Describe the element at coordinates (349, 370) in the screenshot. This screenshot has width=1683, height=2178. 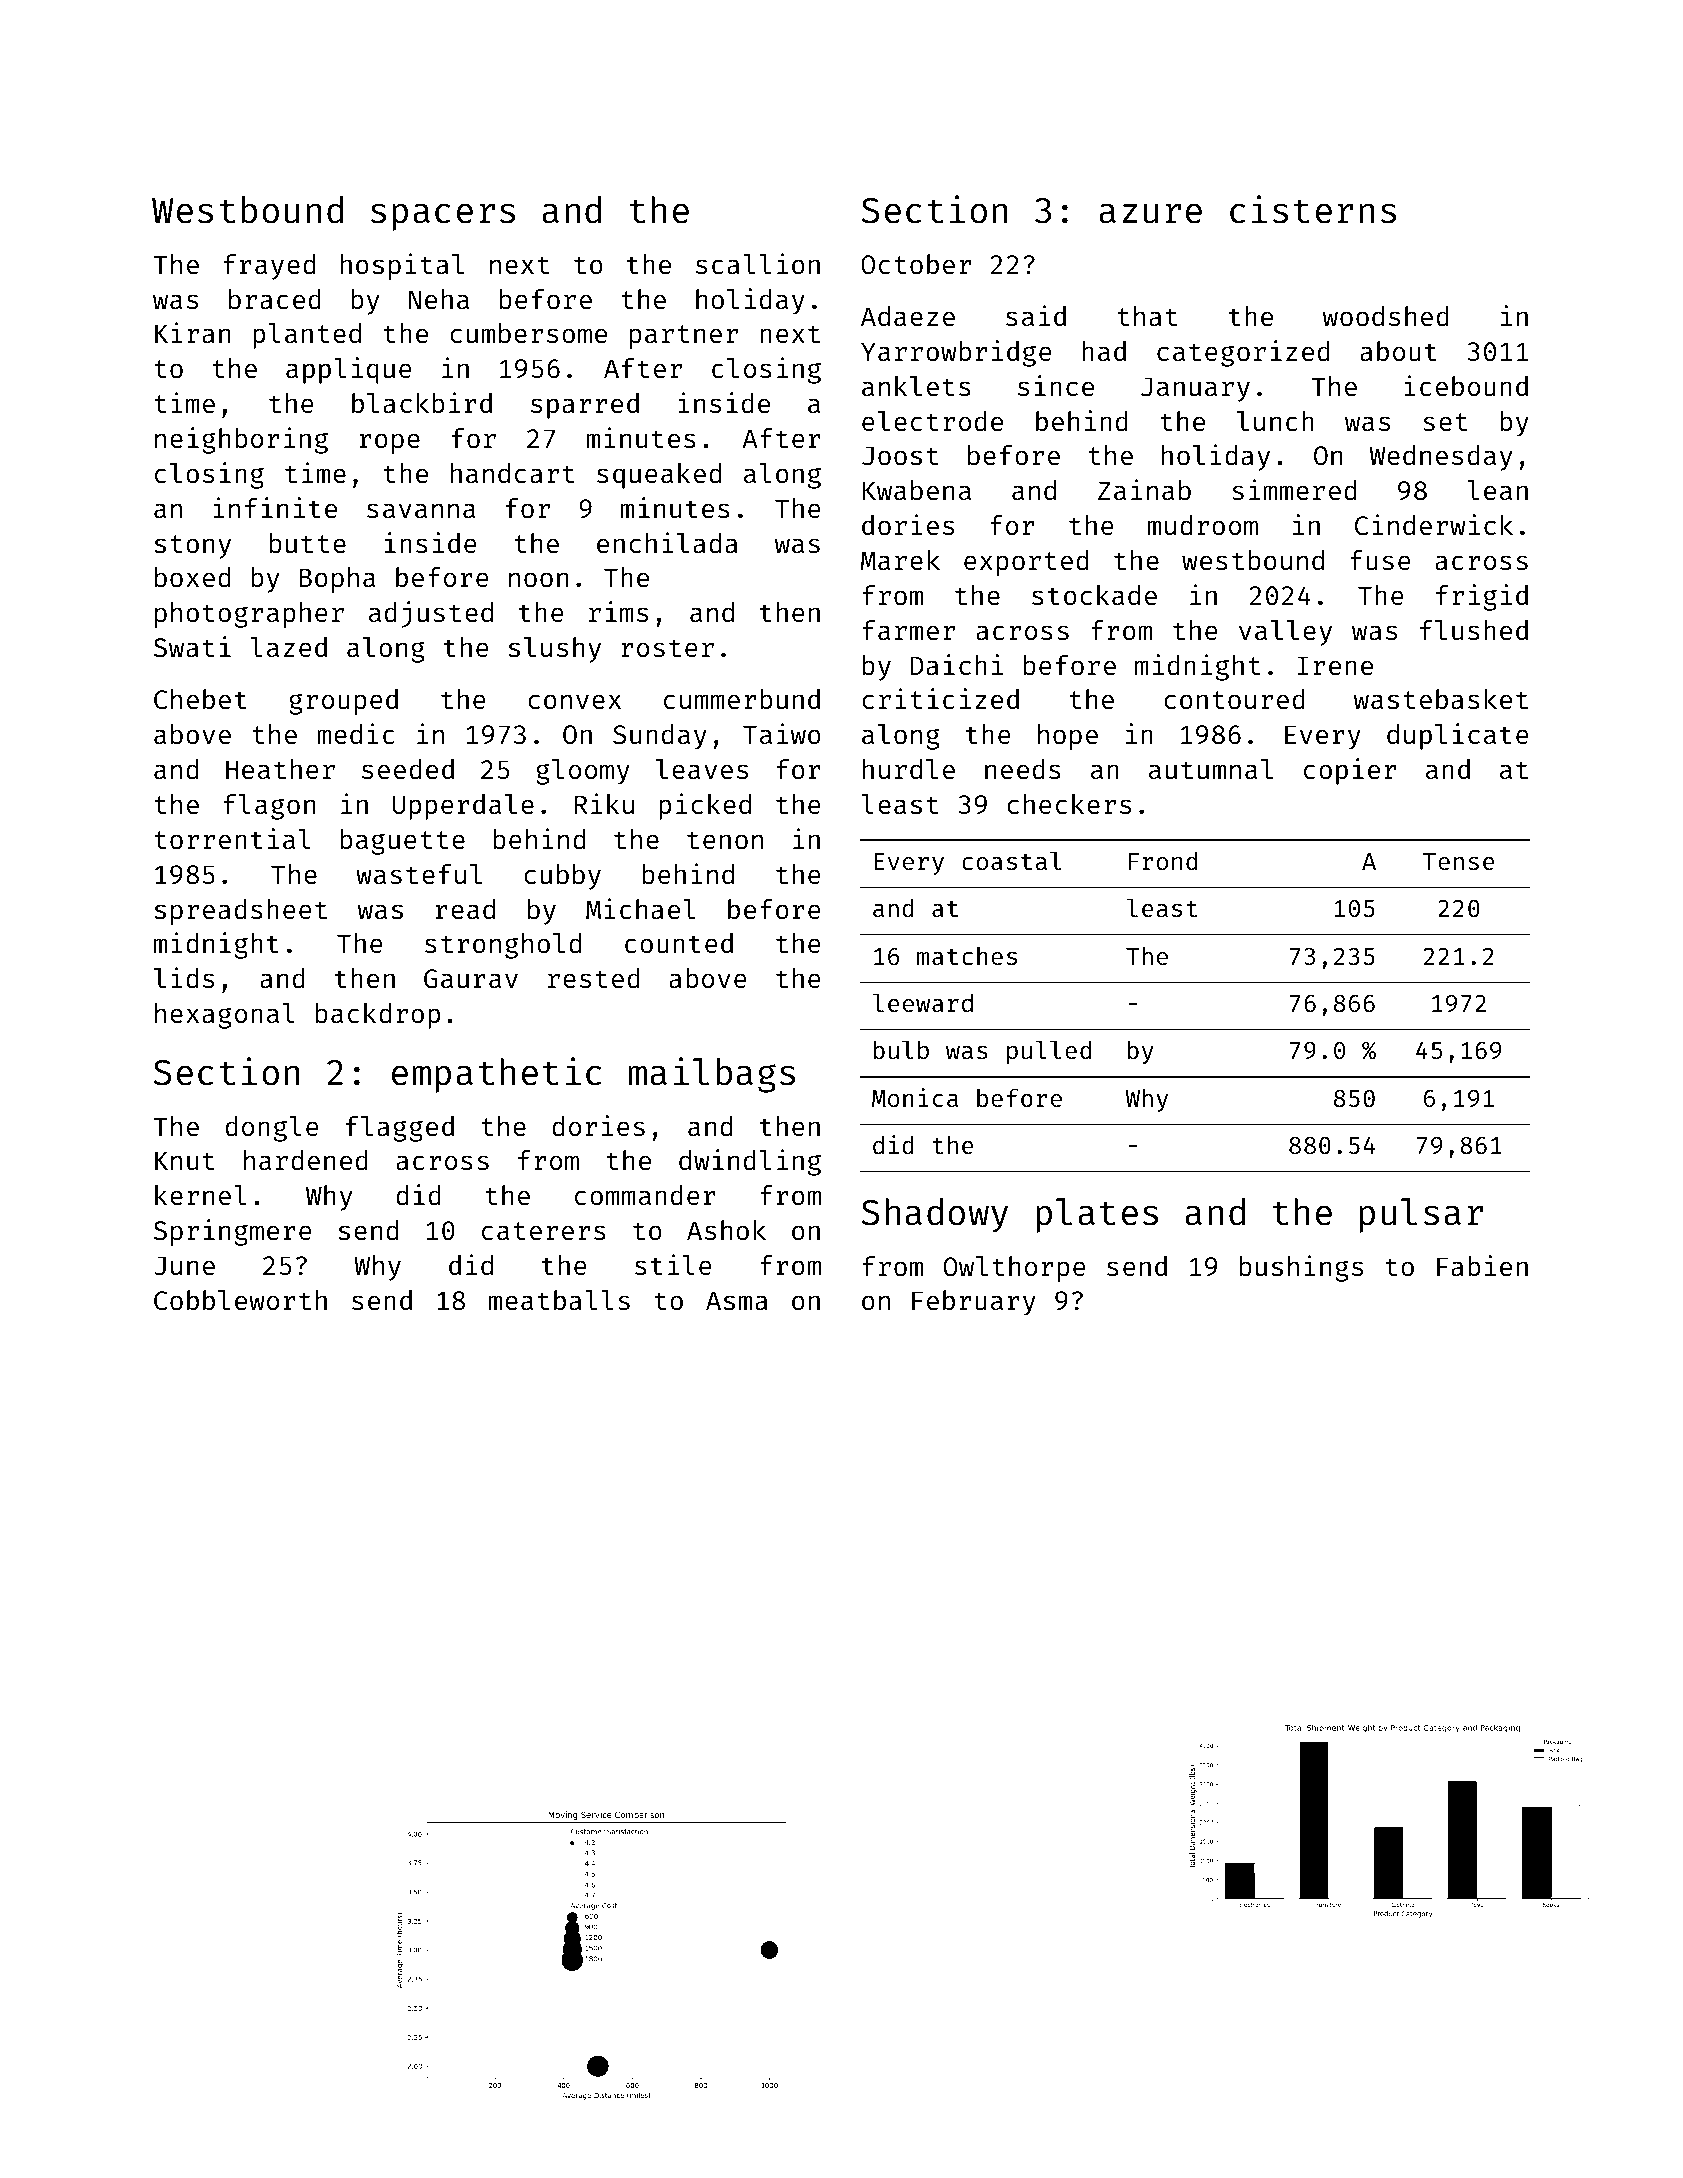
I see `applique` at that location.
